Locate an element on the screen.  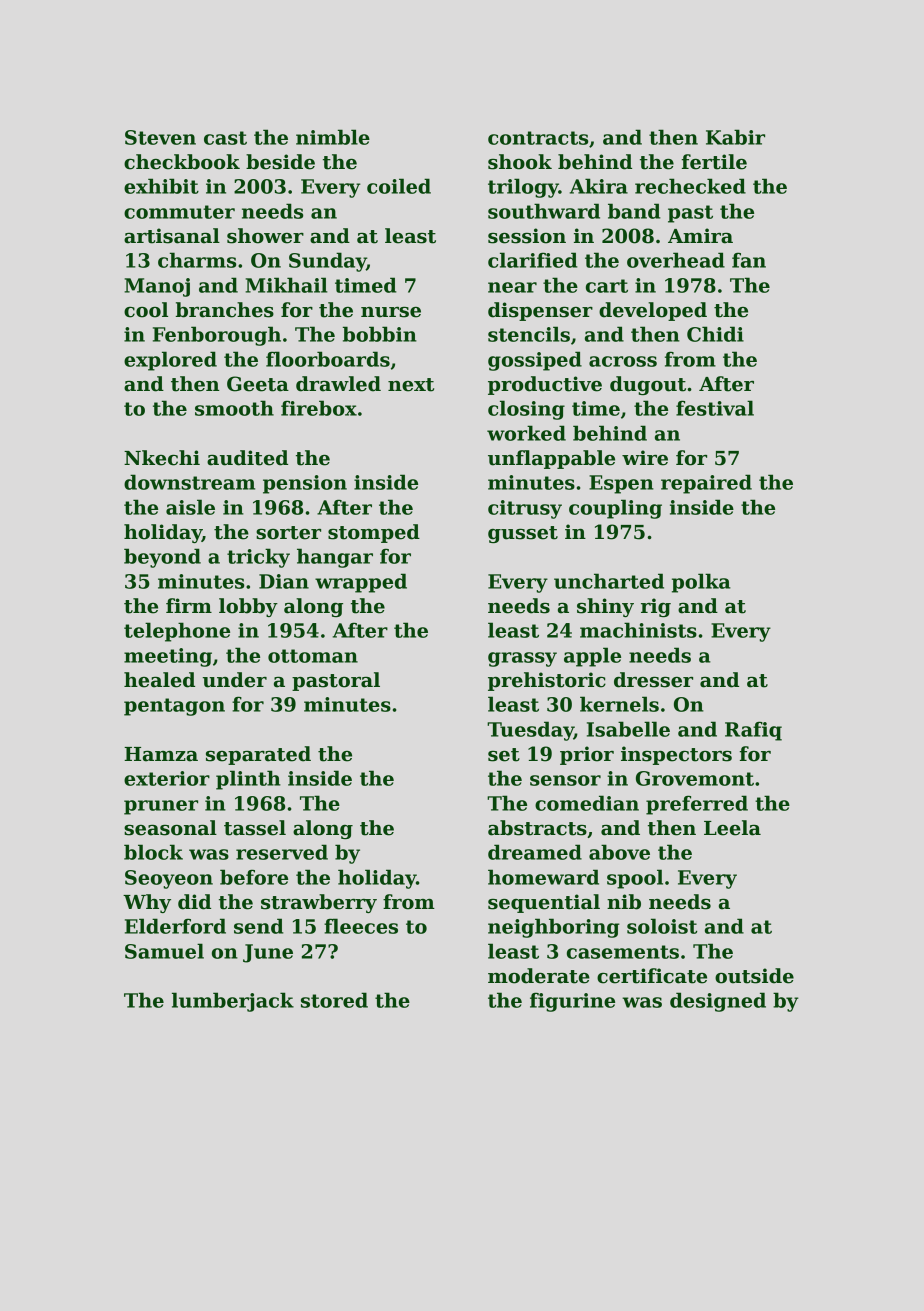
contracts is located at coordinates (538, 138).
